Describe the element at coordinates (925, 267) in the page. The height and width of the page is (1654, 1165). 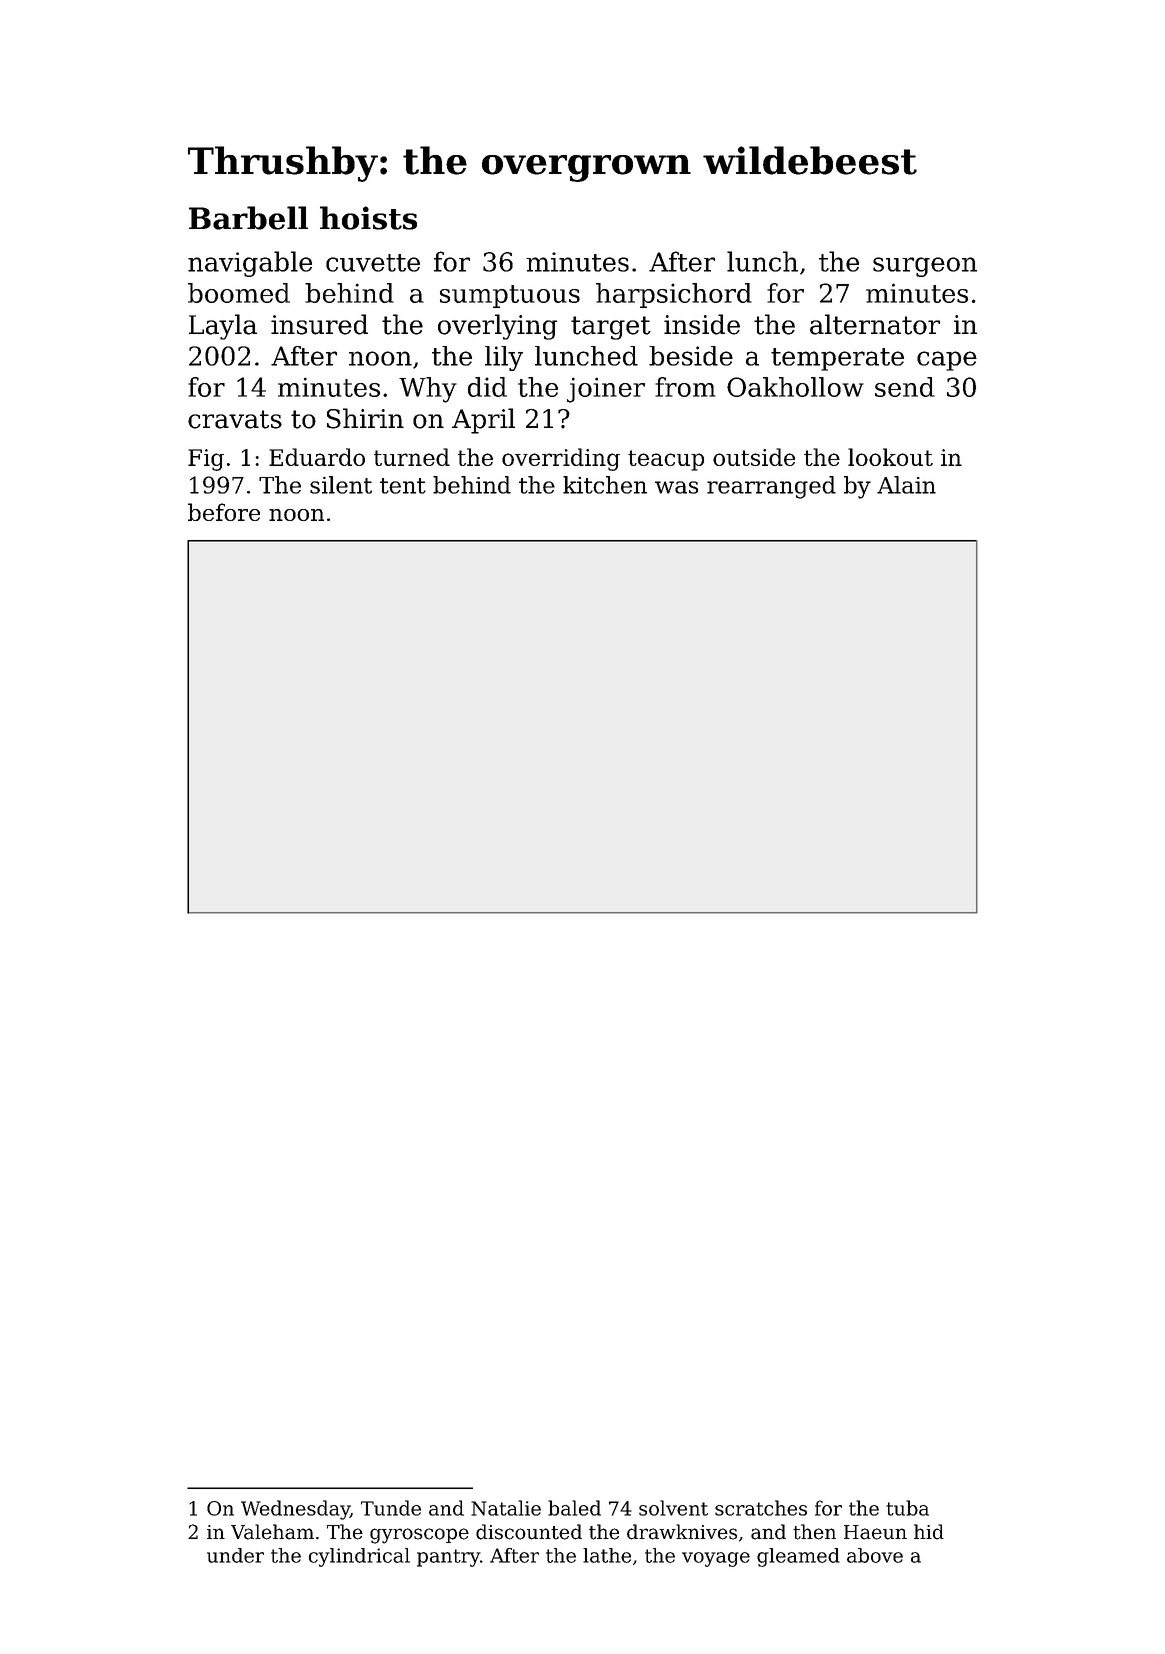
I see `surgeon` at that location.
